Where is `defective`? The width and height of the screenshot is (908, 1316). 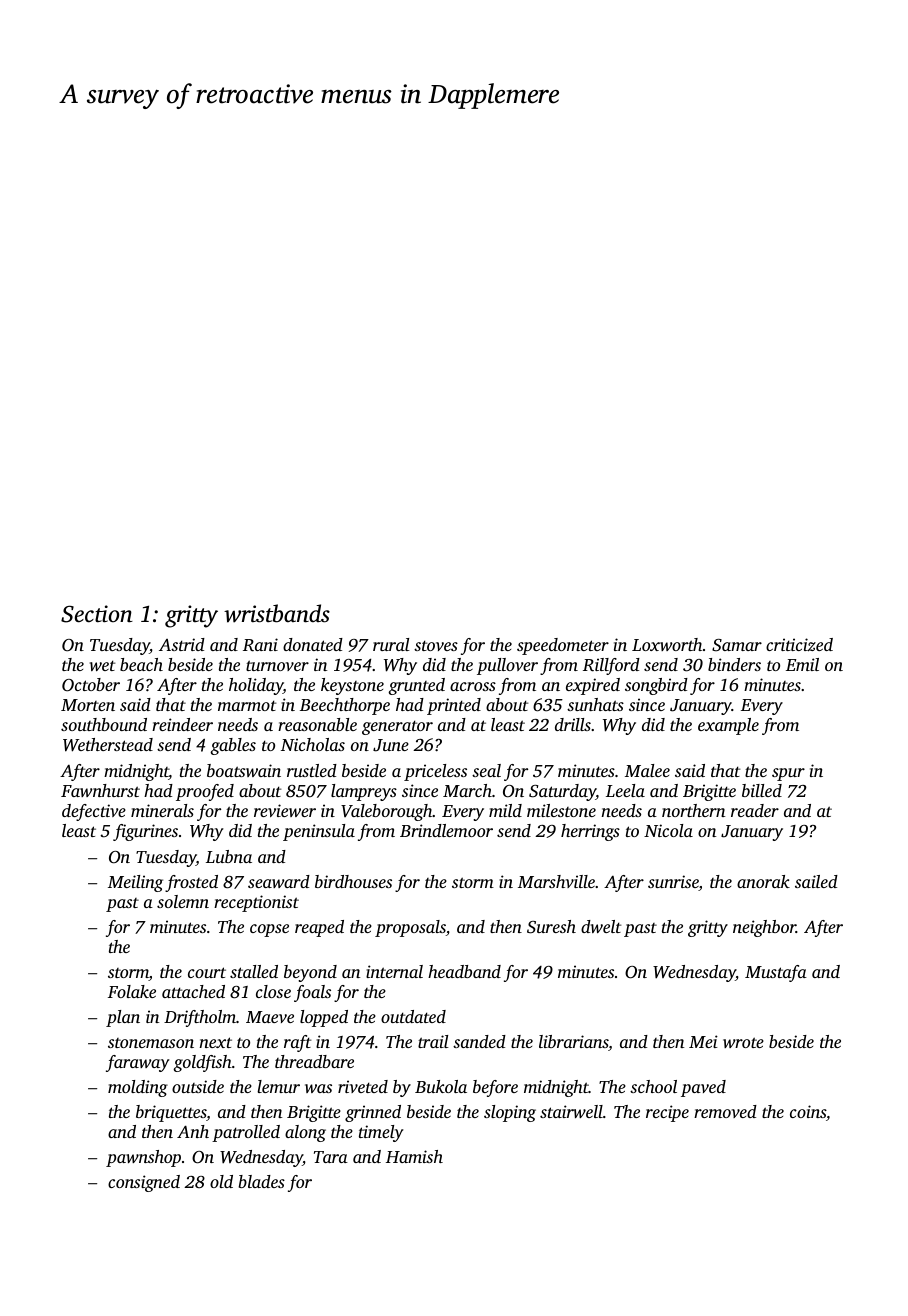 defective is located at coordinates (94, 812).
